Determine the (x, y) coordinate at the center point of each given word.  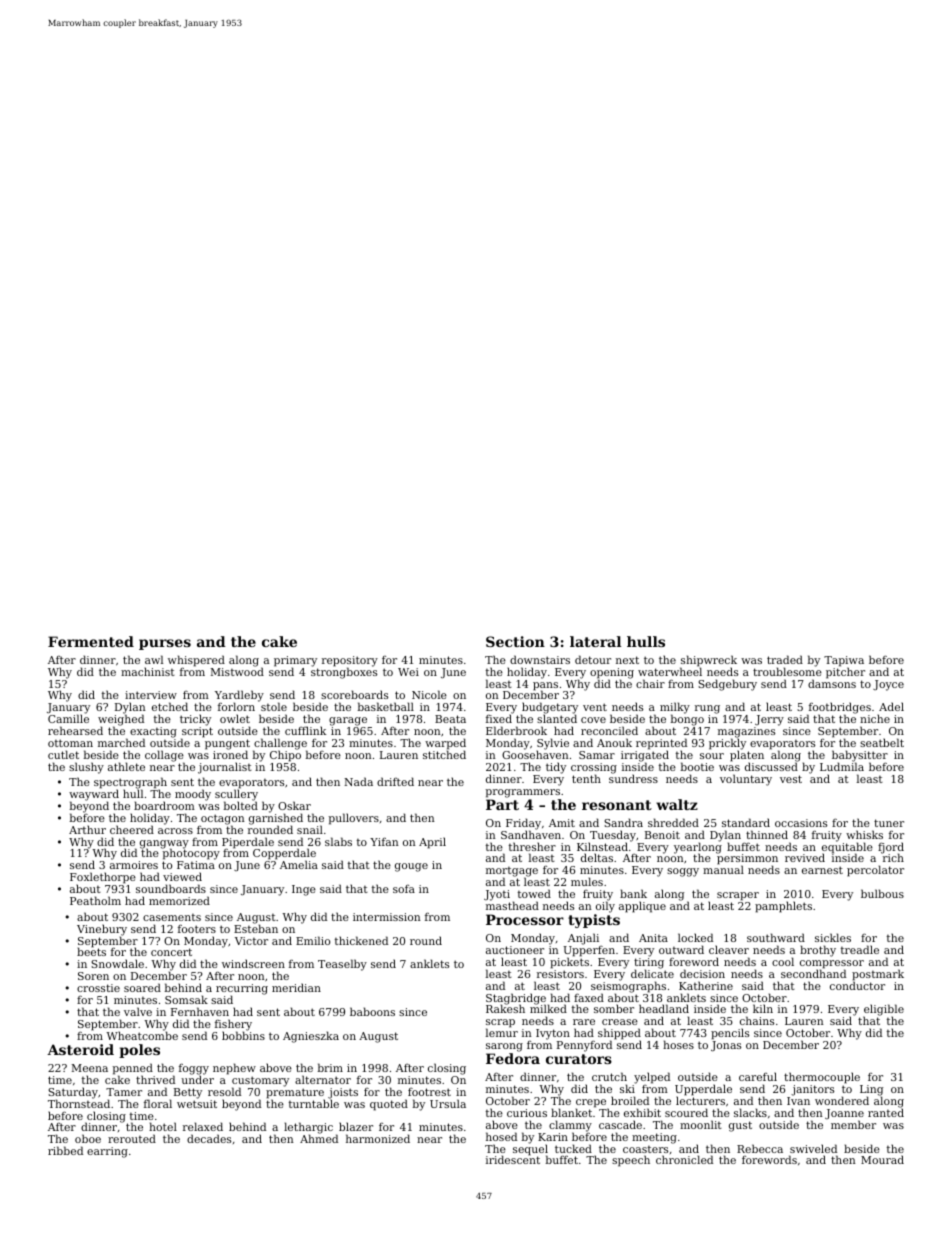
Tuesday (613, 836)
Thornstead (79, 1103)
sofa (404, 889)
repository (350, 661)
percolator (875, 871)
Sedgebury (727, 685)
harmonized (378, 1138)
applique (642, 907)
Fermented (91, 641)
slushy (86, 768)
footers (197, 929)
